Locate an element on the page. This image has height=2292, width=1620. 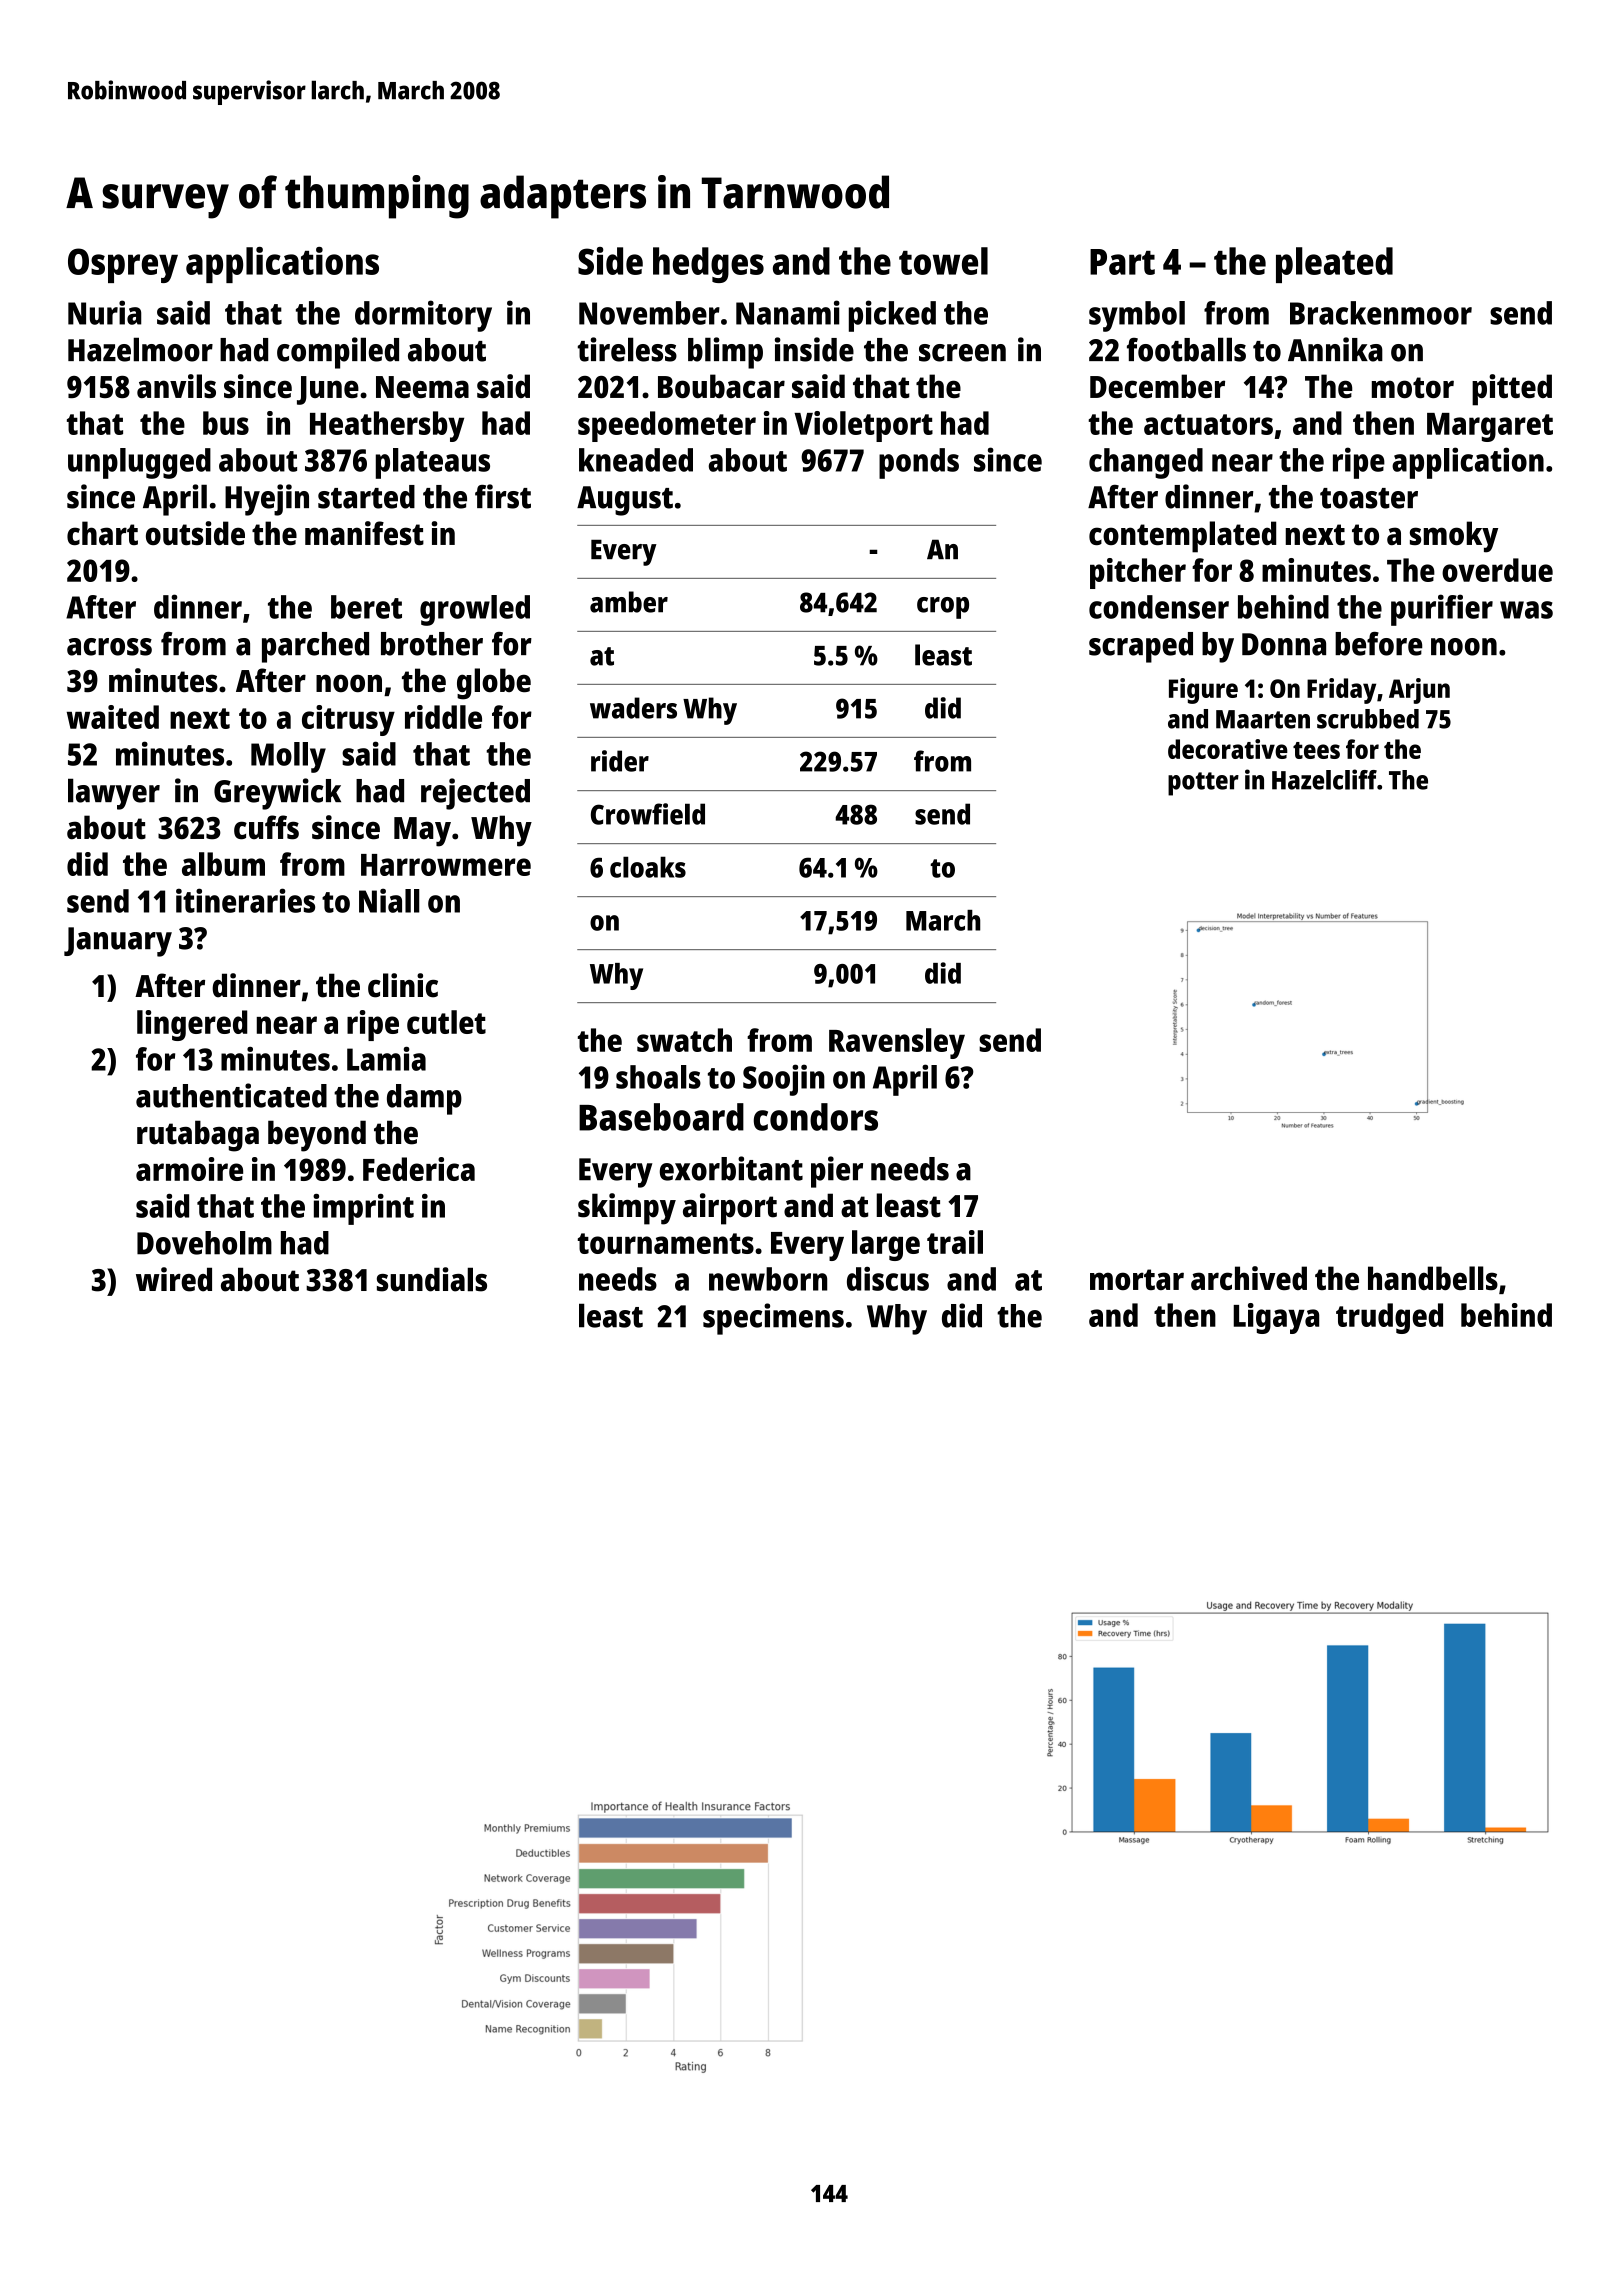
cloaks is located at coordinates (648, 867).
